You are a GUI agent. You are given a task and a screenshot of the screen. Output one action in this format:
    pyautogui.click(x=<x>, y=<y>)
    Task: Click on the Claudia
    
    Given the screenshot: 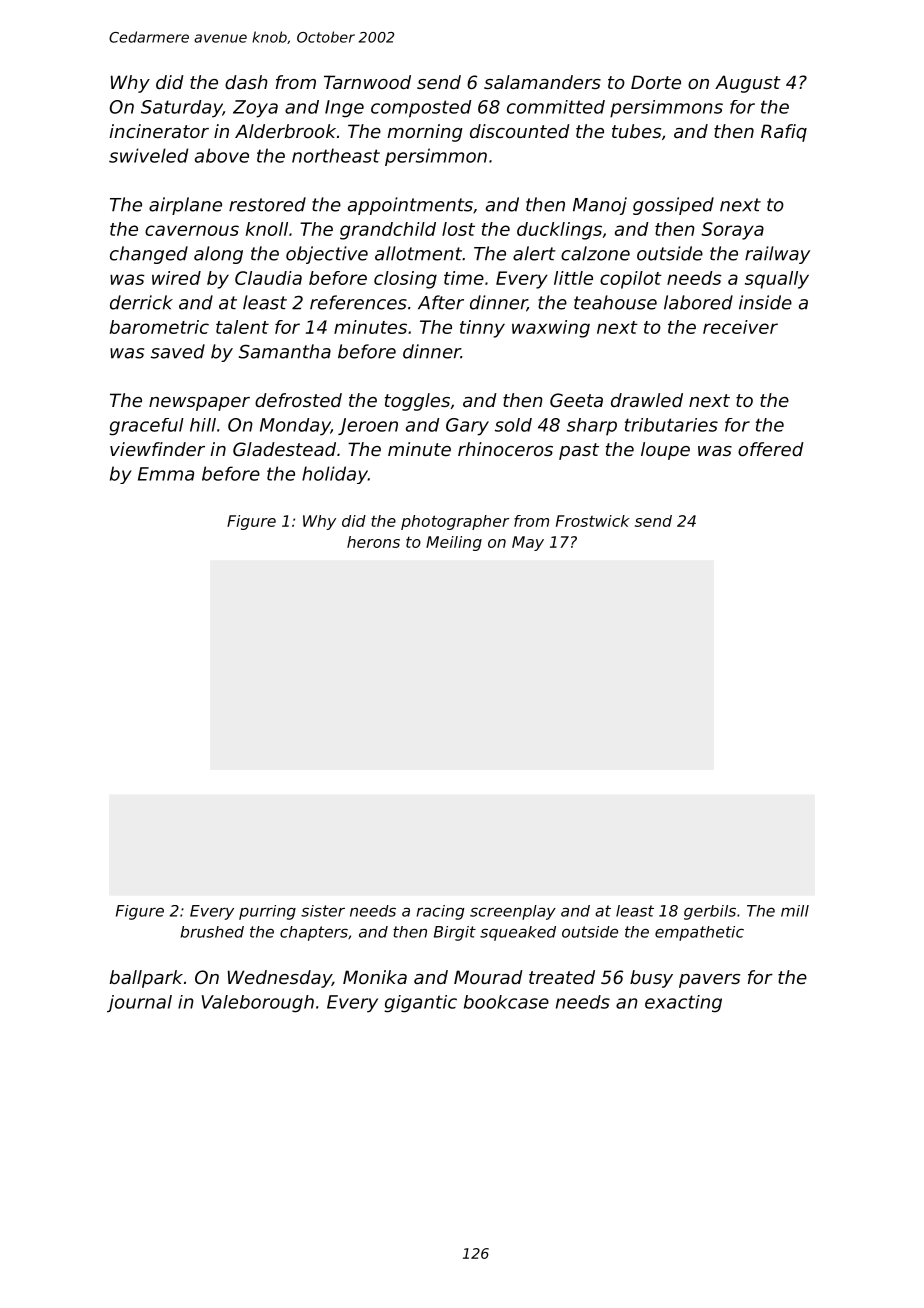 What is the action you would take?
    pyautogui.click(x=268, y=278)
